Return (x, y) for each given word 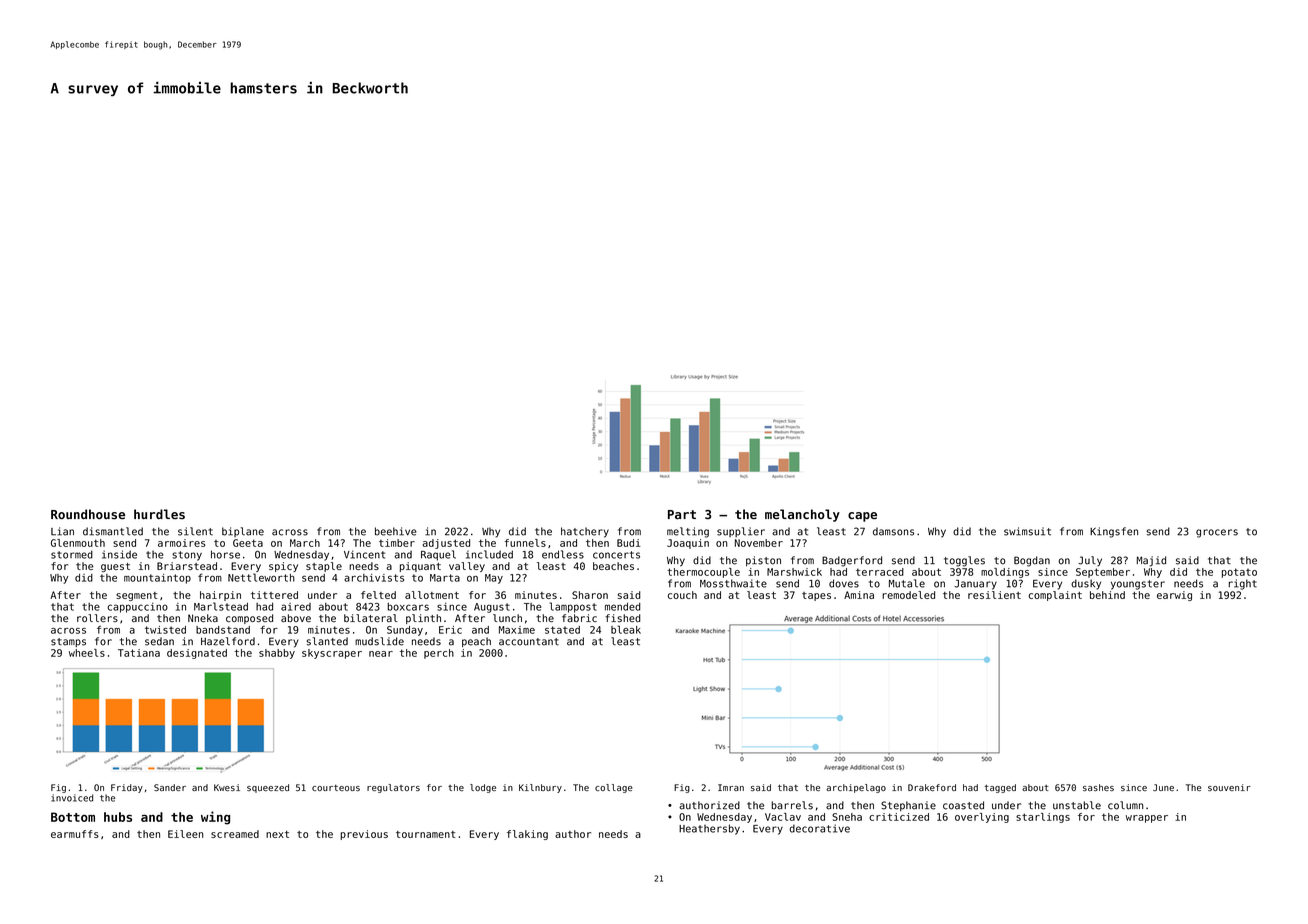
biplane (243, 532)
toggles (964, 561)
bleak (626, 629)
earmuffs (75, 834)
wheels (87, 653)
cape (862, 517)
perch (439, 654)
